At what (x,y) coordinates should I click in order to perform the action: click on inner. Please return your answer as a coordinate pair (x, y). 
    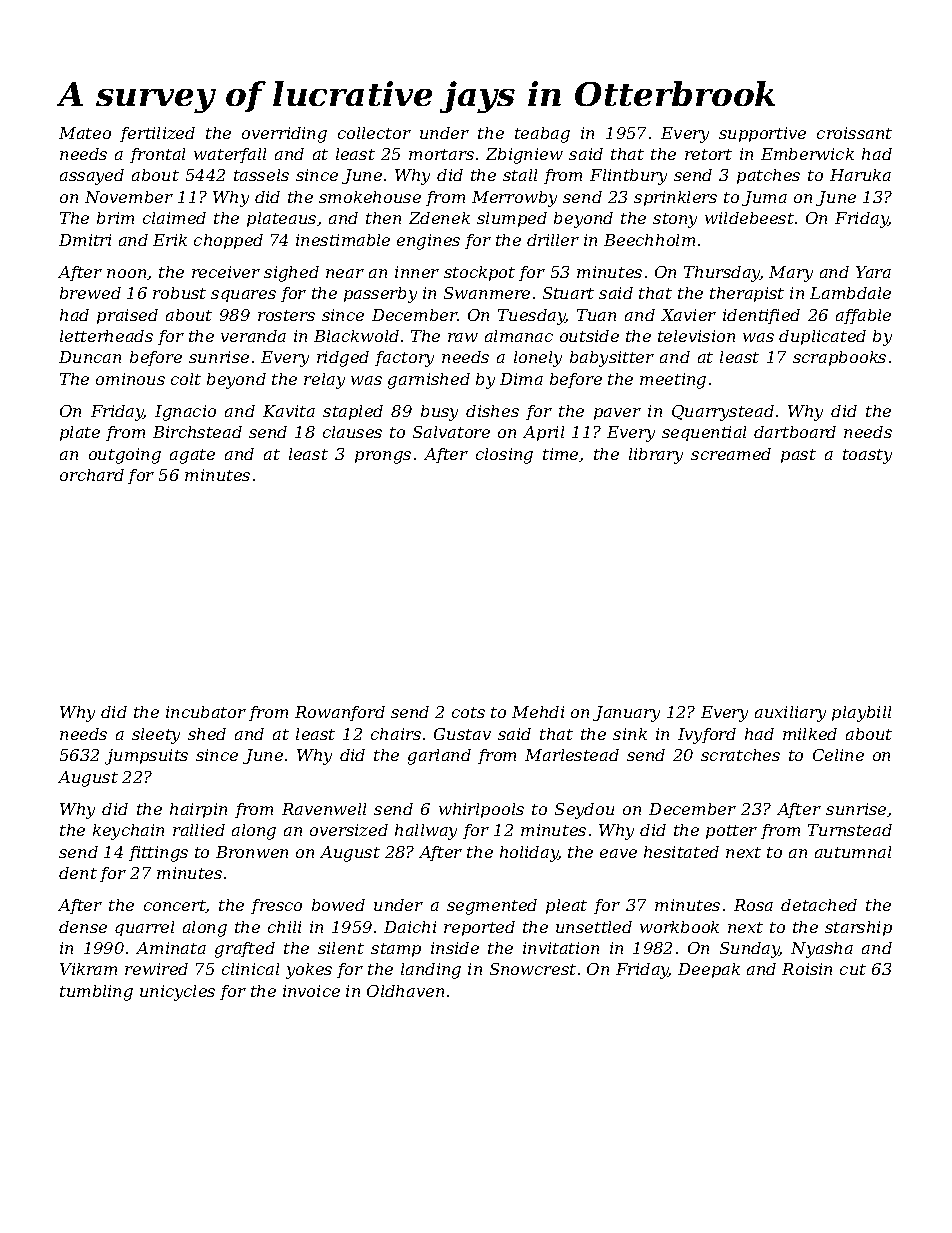
    Looking at the image, I should click on (417, 272).
